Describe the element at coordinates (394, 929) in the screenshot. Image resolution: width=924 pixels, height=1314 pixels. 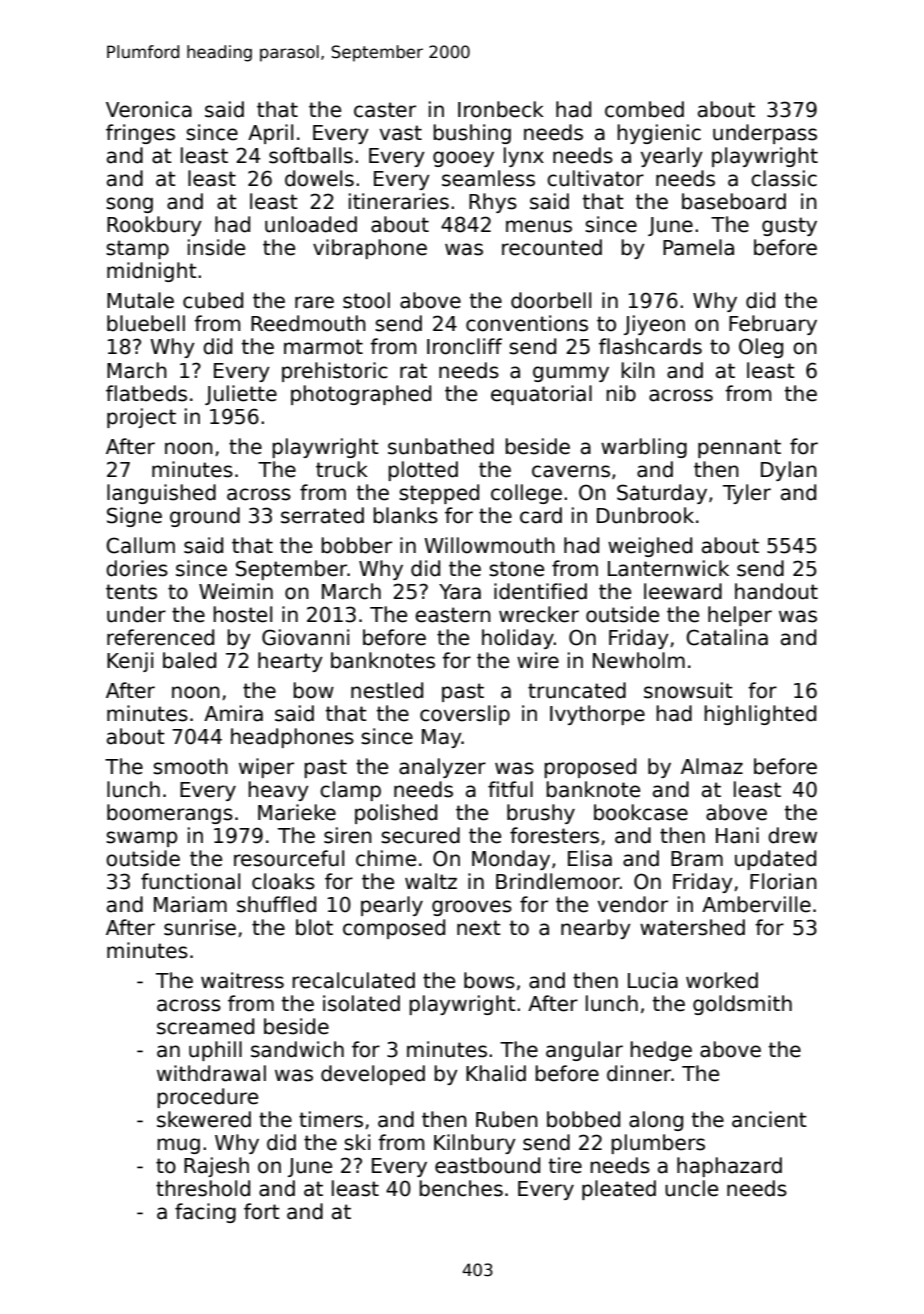
I see `composed` at that location.
